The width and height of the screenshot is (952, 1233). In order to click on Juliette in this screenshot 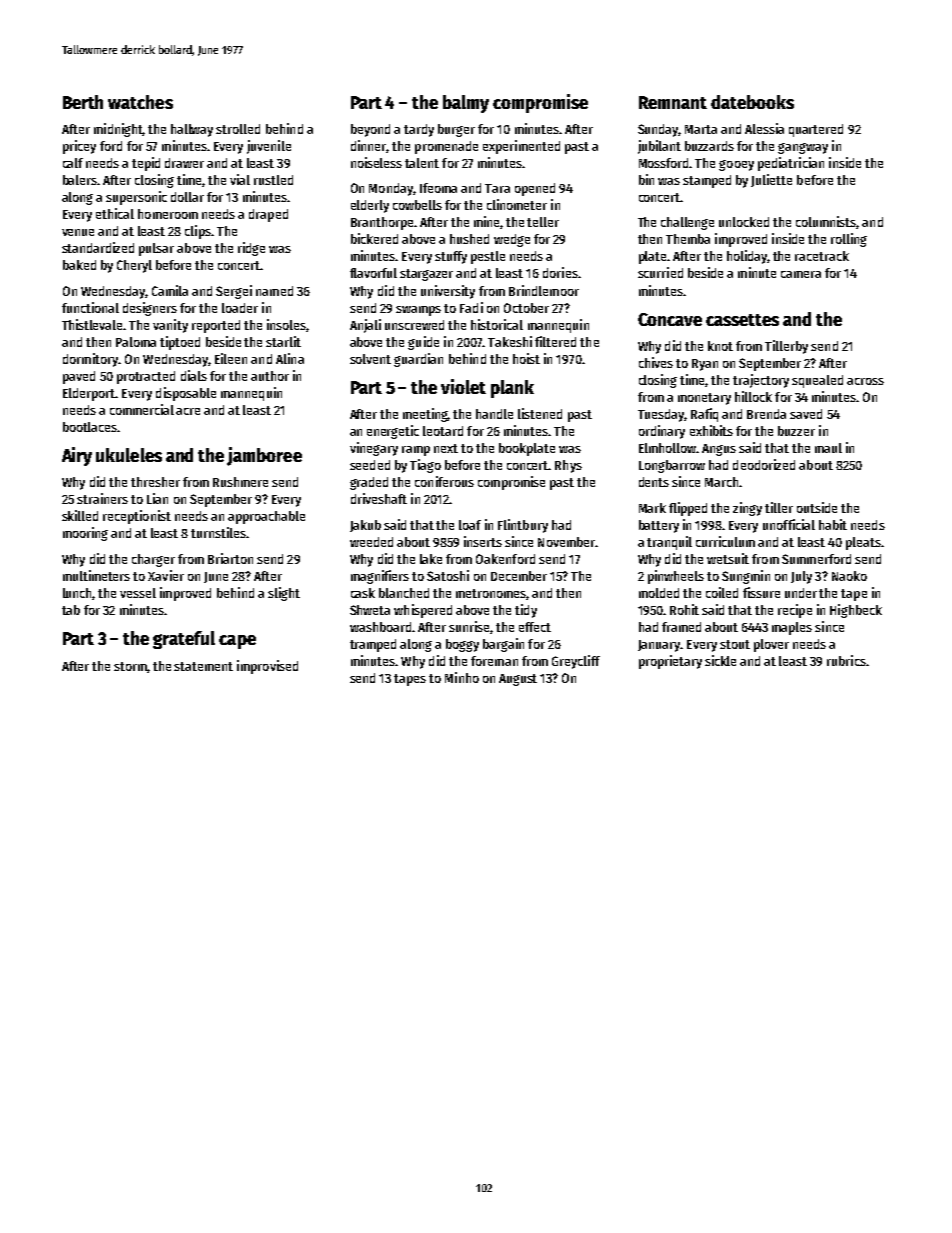, I will do `click(771, 180)`.
